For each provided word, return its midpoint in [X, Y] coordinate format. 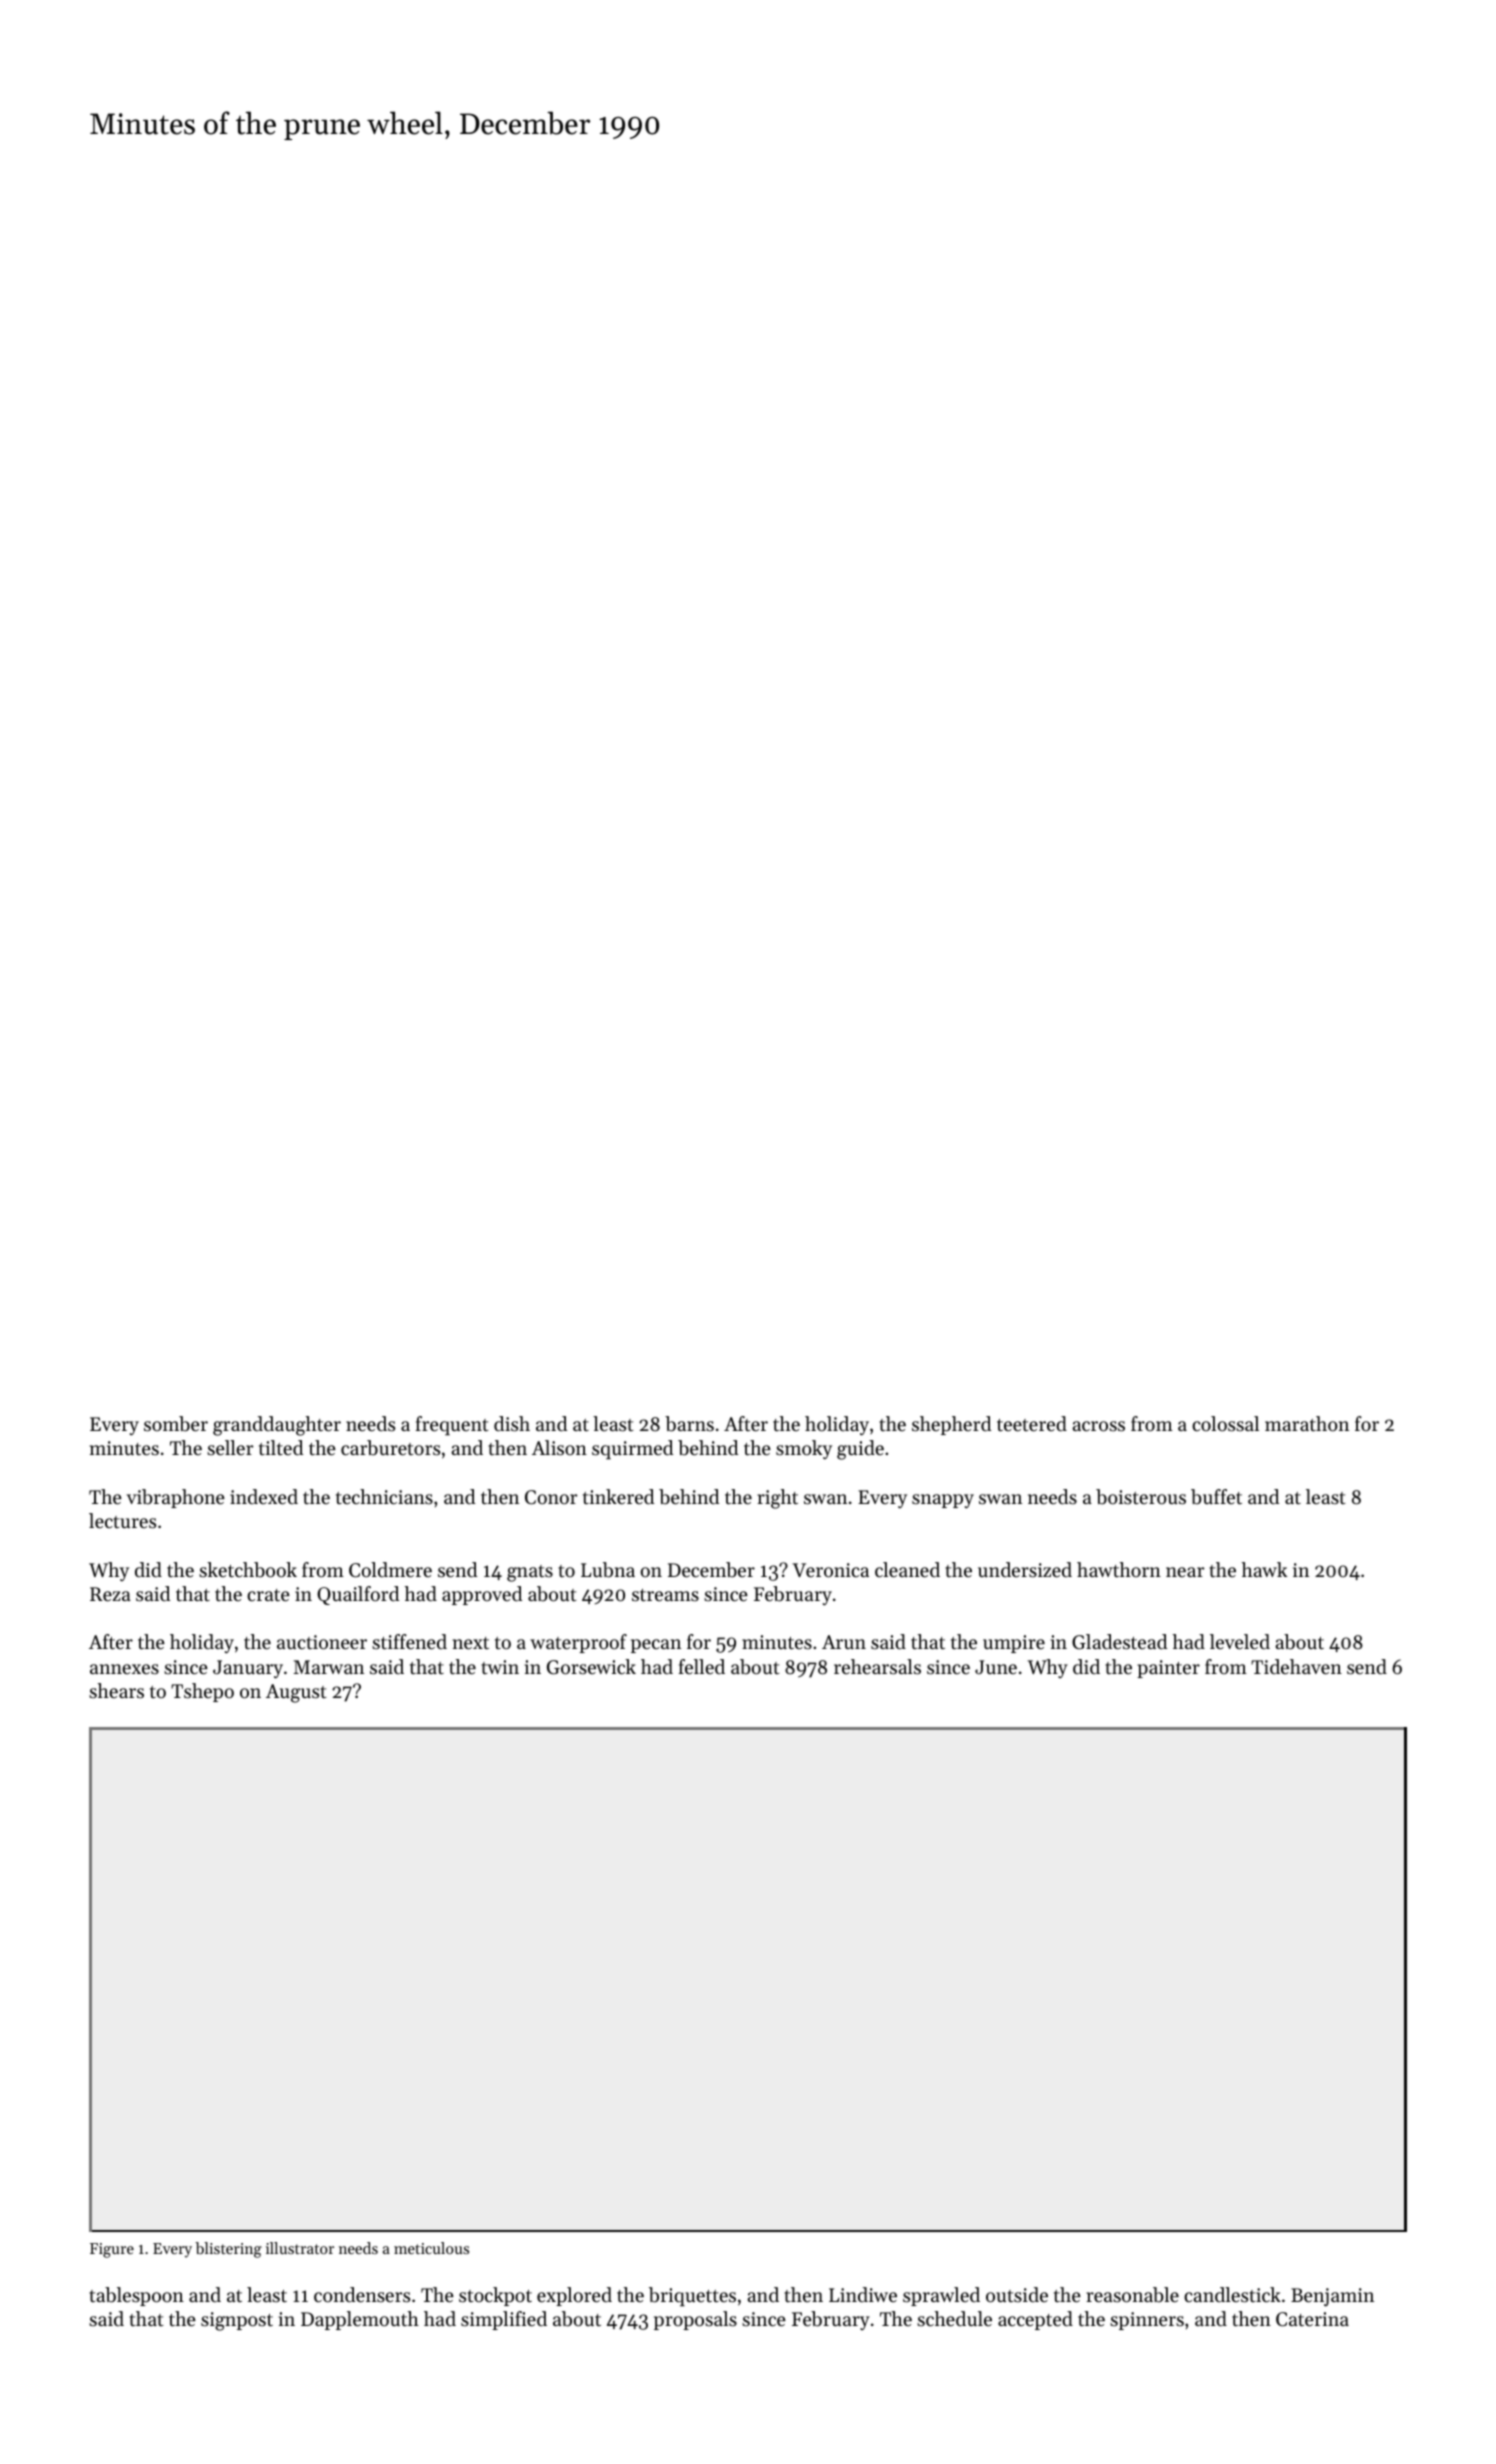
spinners [1147, 2321]
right [777, 1499]
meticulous [431, 2248]
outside [1017, 2295]
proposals [695, 2320]
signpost [237, 2321]
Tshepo [202, 1692]
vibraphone [176, 1498]
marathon [1307, 1423]
